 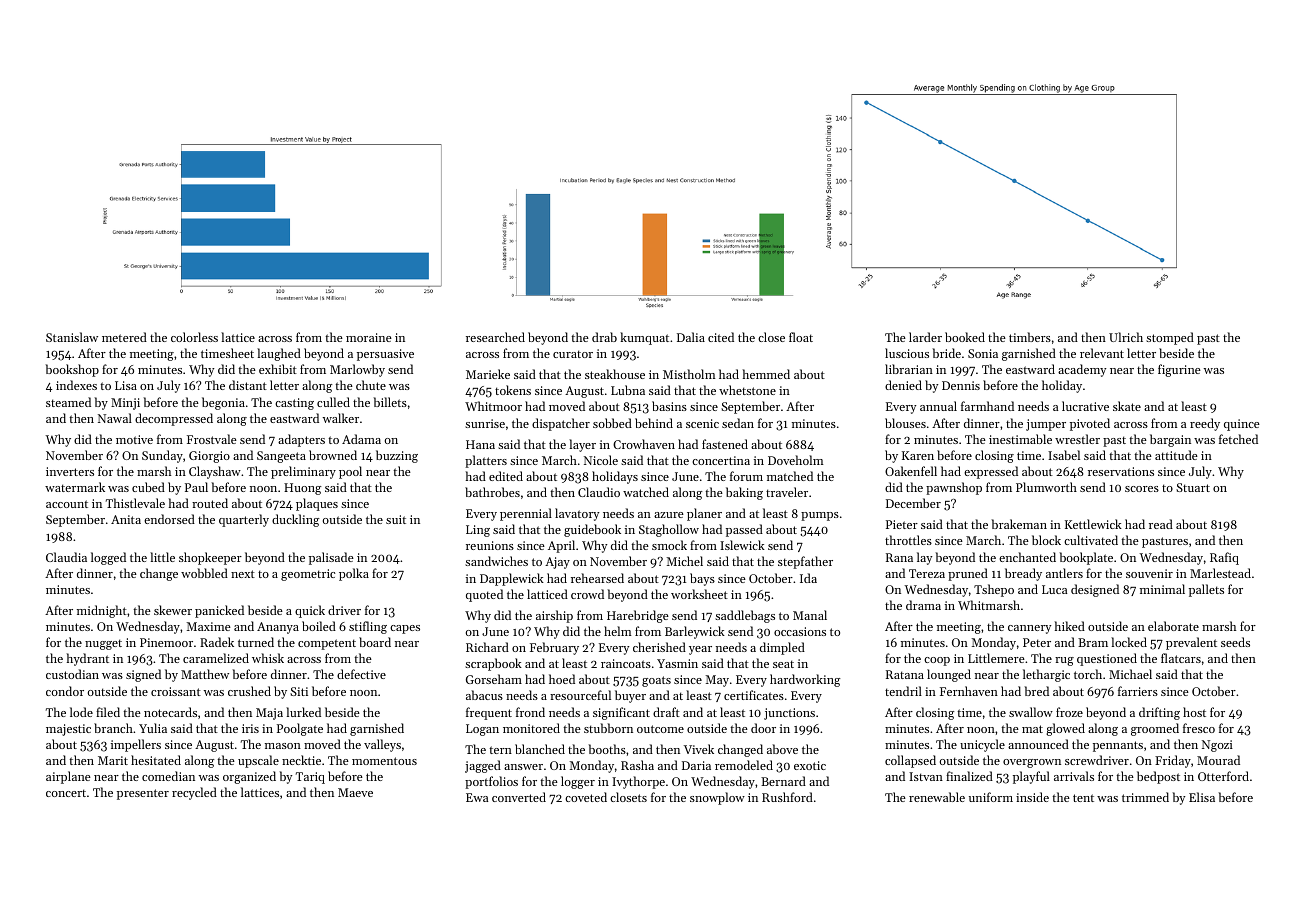 I want to click on next, so click(x=243, y=574).
